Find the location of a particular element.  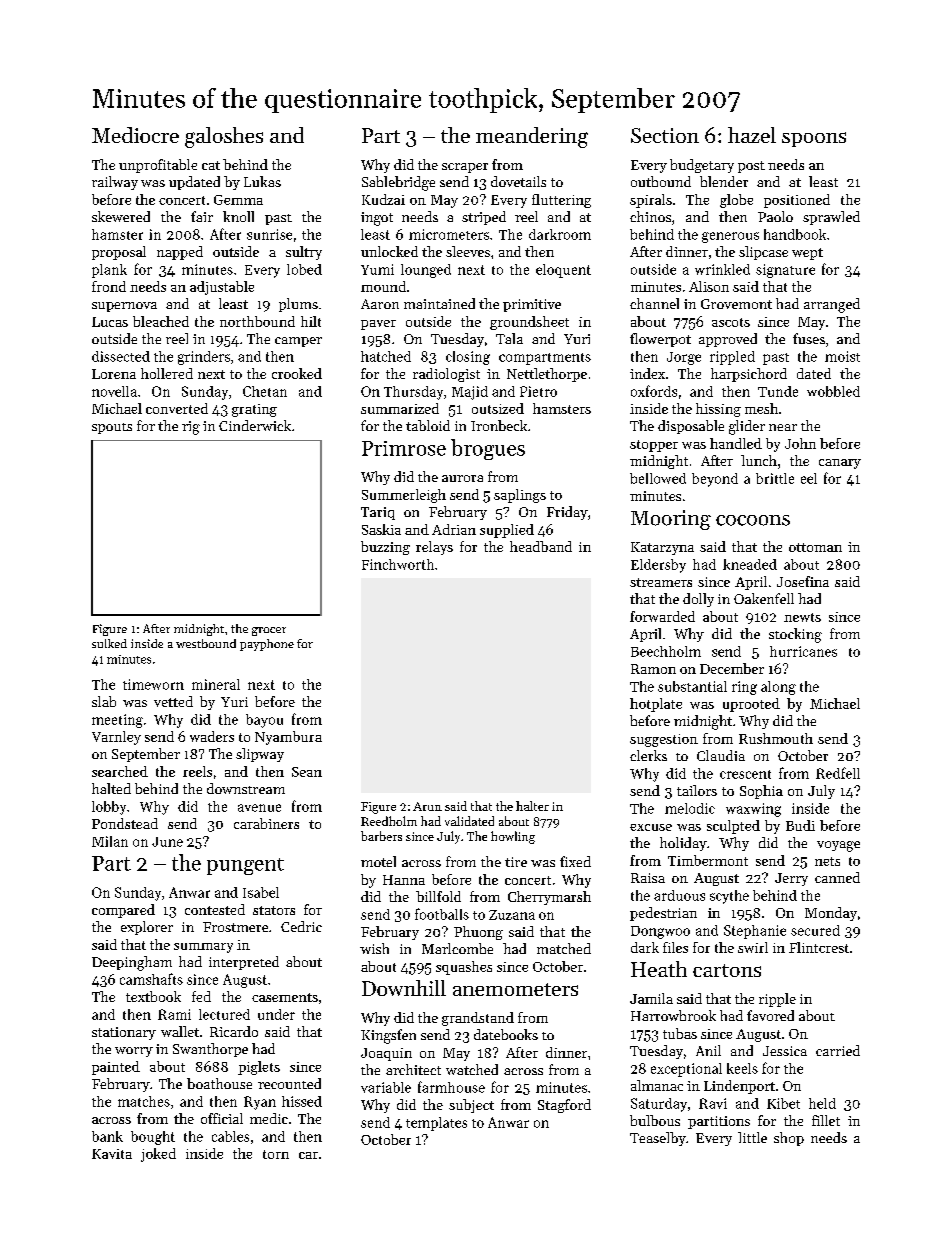

subject is located at coordinates (471, 1106).
